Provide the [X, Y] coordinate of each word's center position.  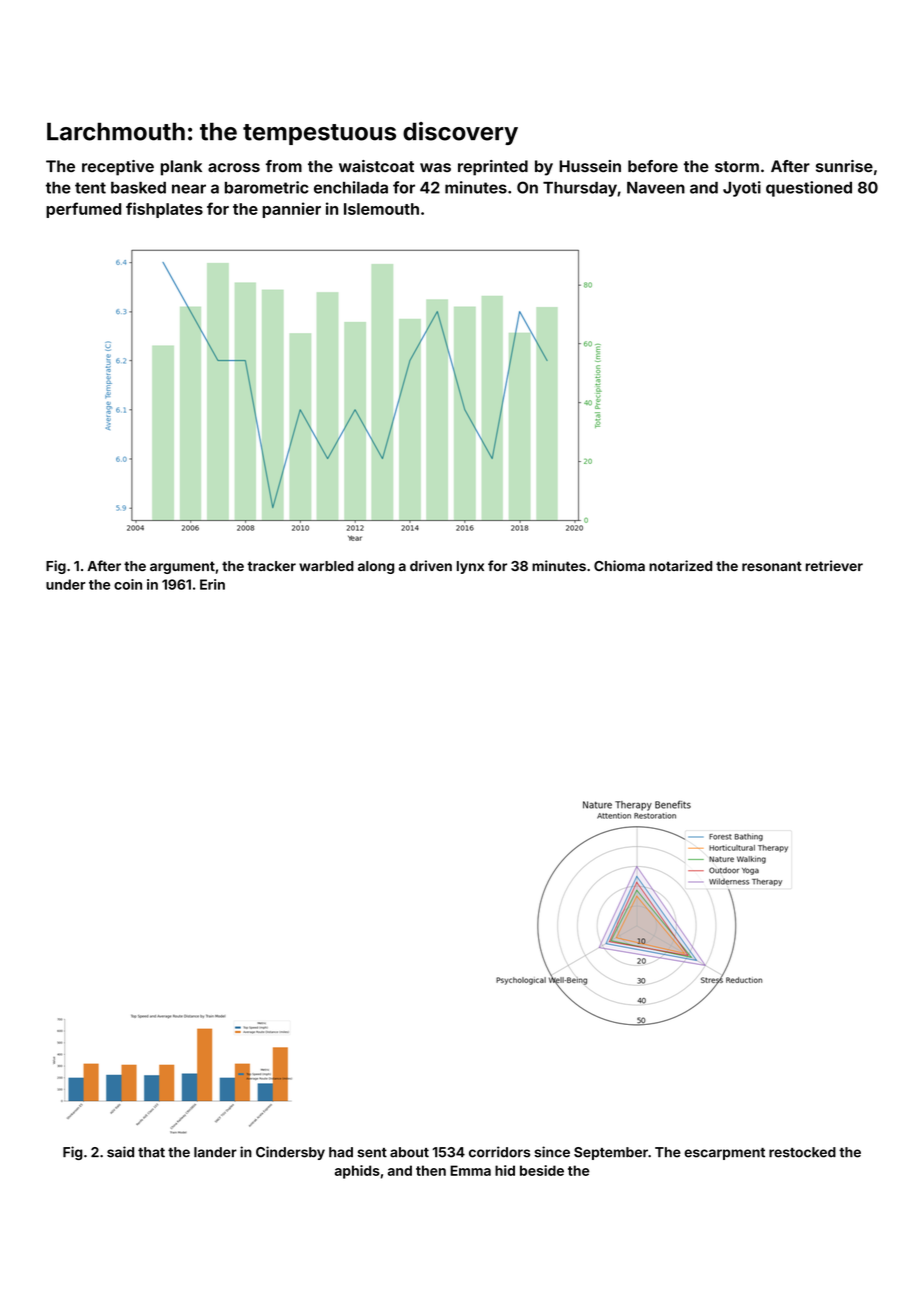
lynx [470, 567]
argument [182, 567]
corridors [499, 1152]
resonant [772, 566]
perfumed [83, 210]
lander [215, 1152]
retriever [834, 565]
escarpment [724, 1154]
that [151, 1152]
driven [431, 565]
